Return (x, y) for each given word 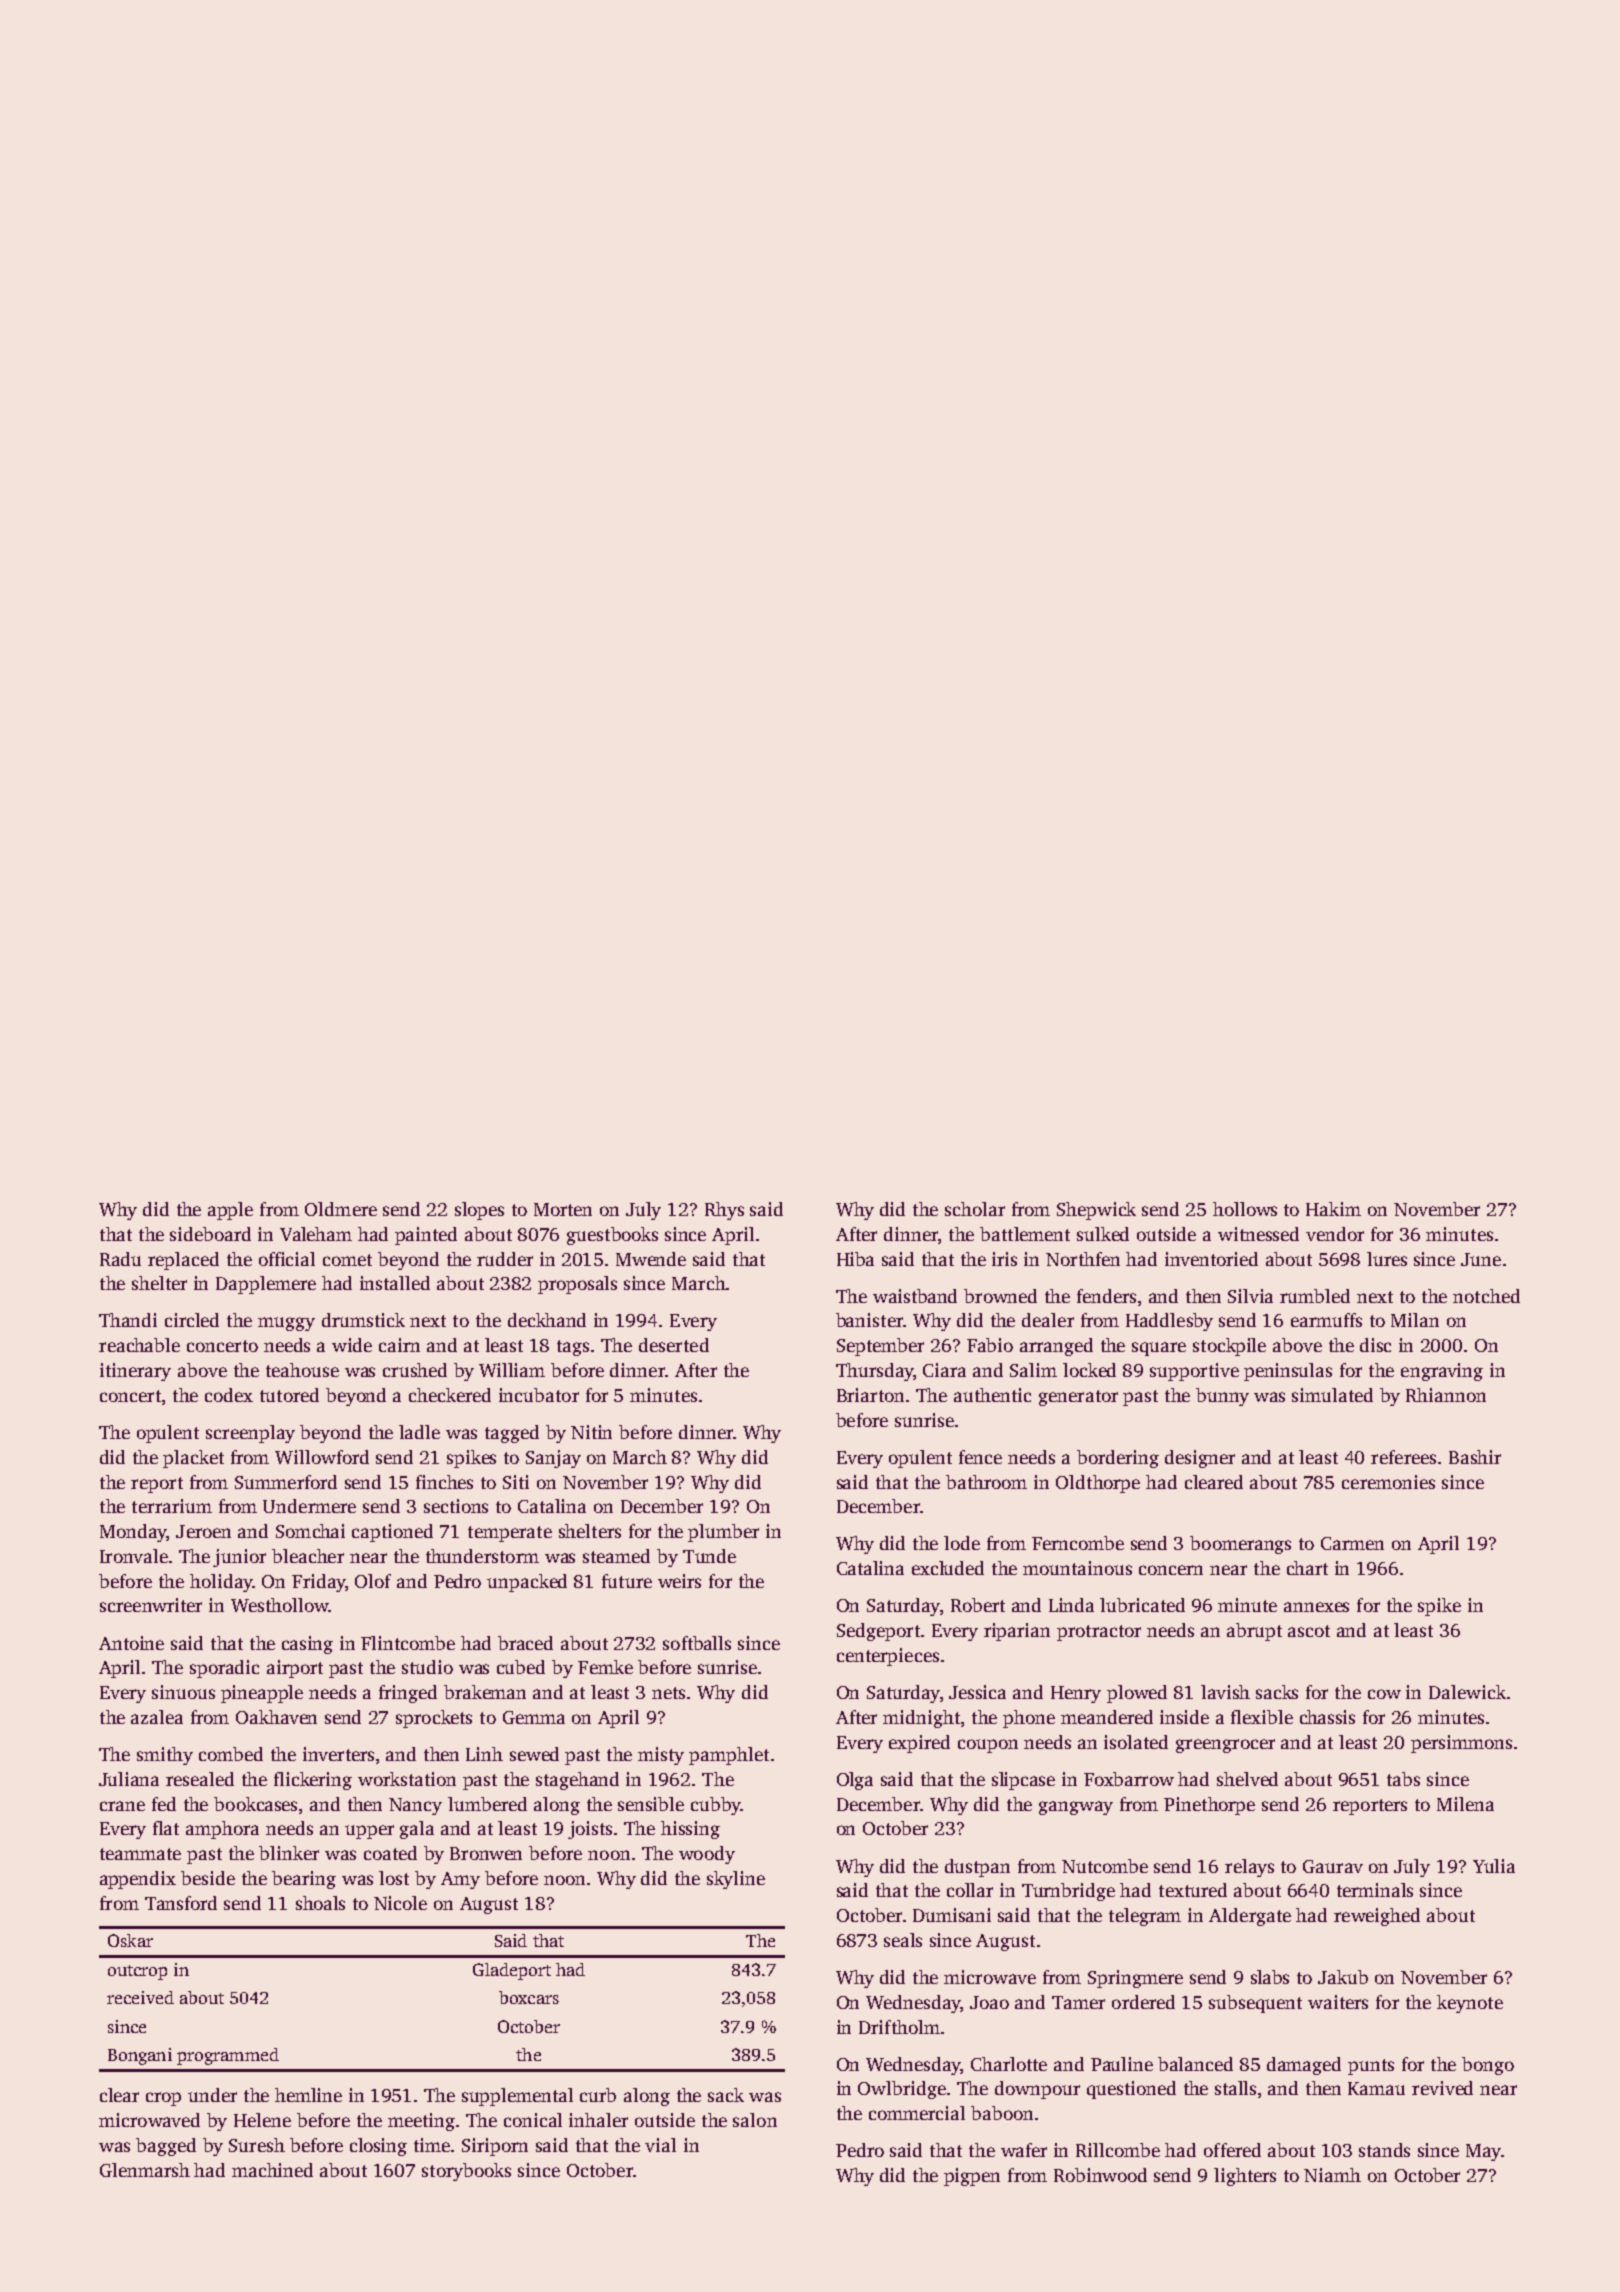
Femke (605, 1667)
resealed (200, 1779)
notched (1486, 1296)
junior (239, 1558)
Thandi (128, 1320)
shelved (1247, 1779)
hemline (308, 2095)
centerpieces (888, 1657)
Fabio (990, 1345)
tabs (1403, 1779)
